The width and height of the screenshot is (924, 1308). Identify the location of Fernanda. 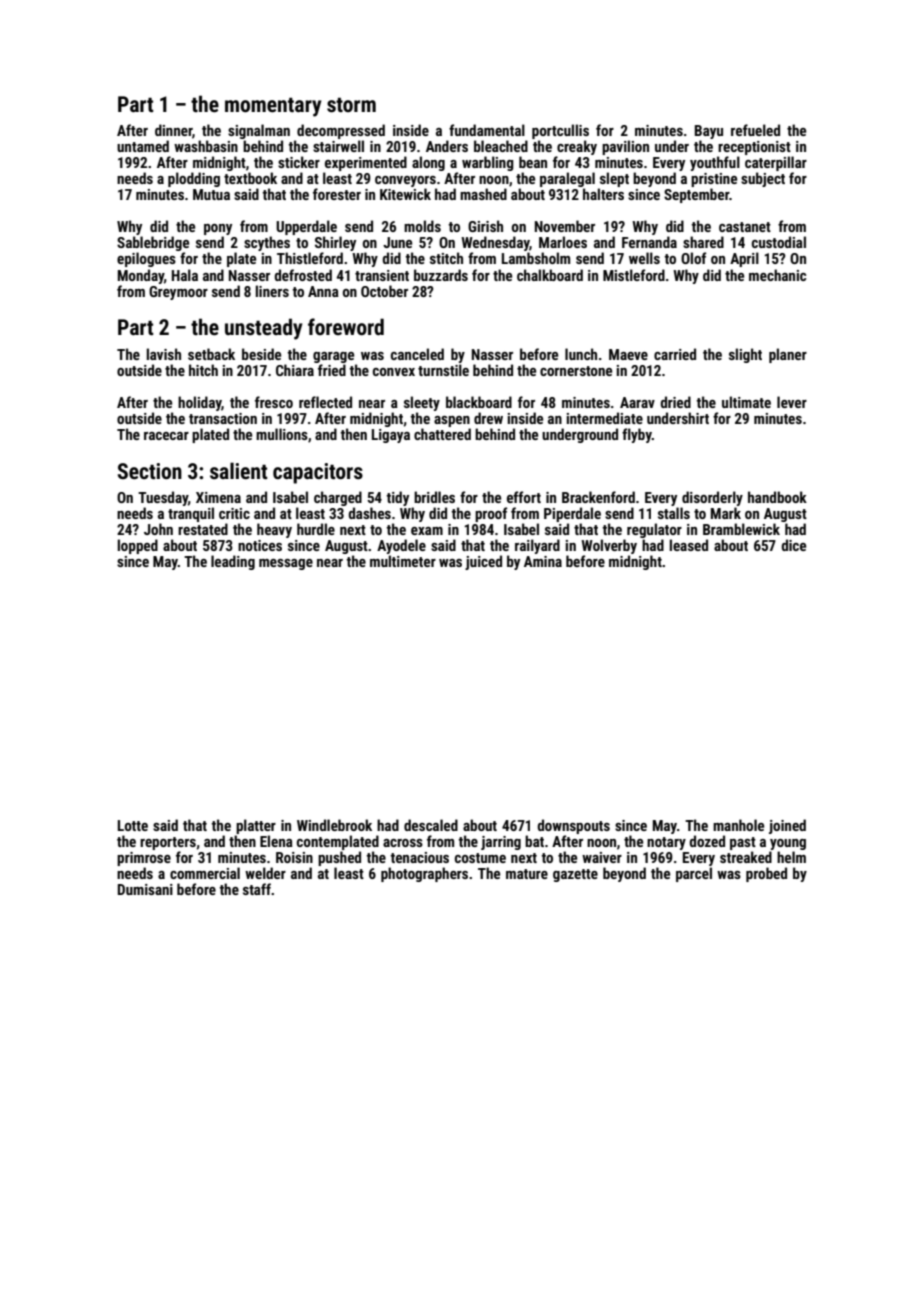
(649, 242).
